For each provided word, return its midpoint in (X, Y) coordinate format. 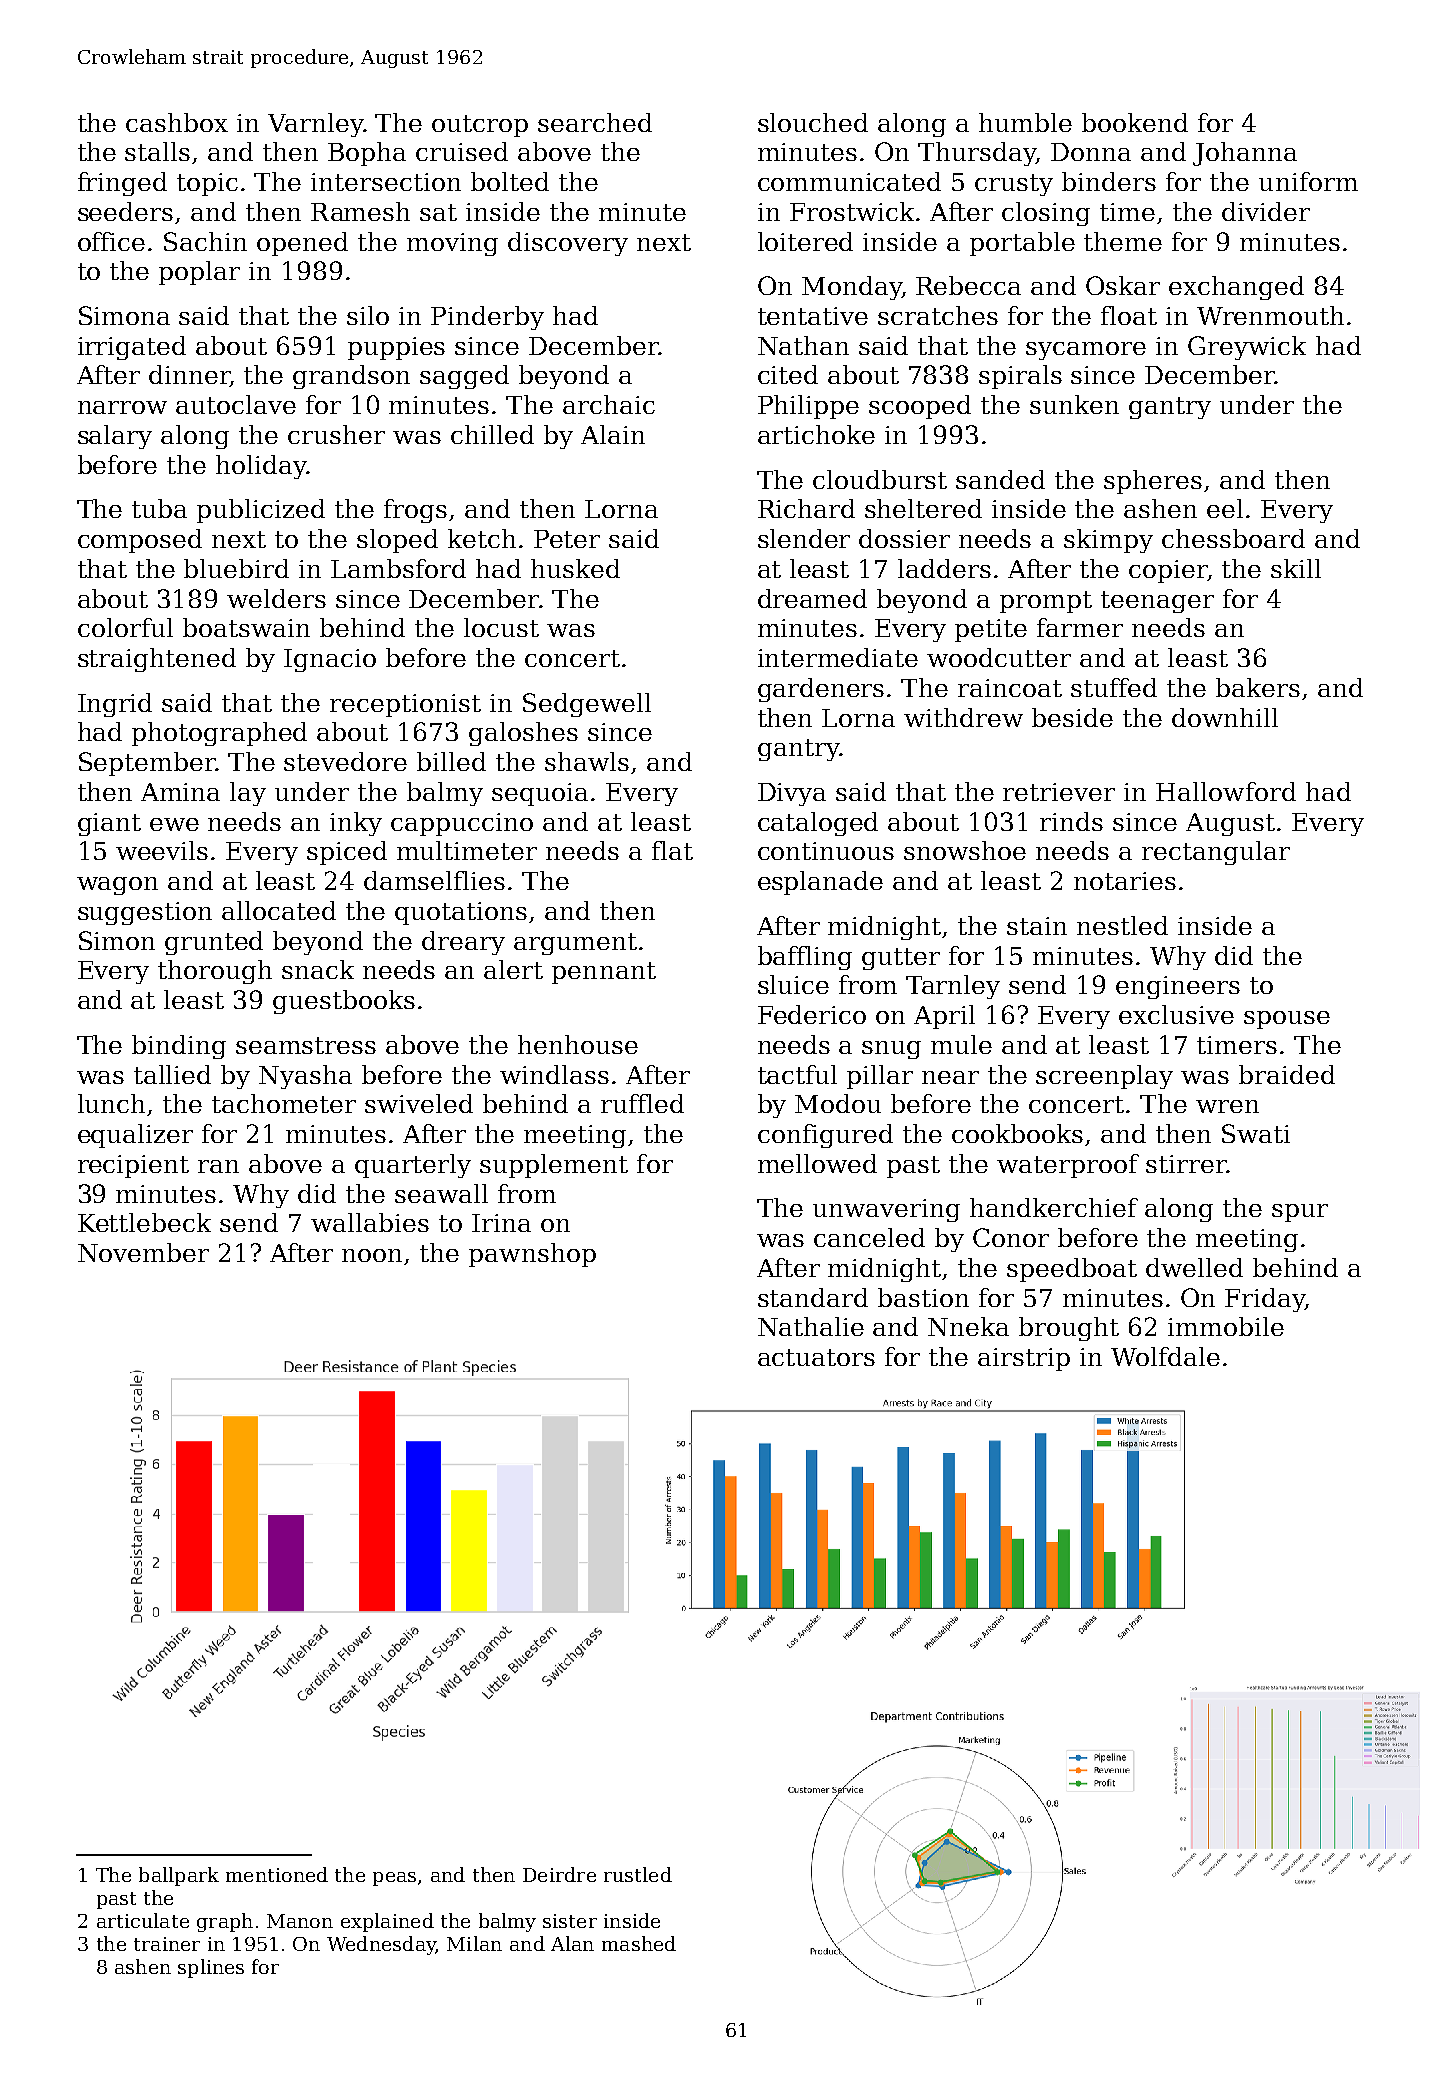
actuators (816, 1357)
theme (1123, 241)
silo (368, 315)
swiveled (419, 1103)
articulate (143, 1920)
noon (372, 1255)
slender (804, 538)
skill (1296, 568)
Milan (474, 1943)
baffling (805, 958)
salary (115, 437)
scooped (920, 407)
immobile (1226, 1326)
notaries (1125, 881)
